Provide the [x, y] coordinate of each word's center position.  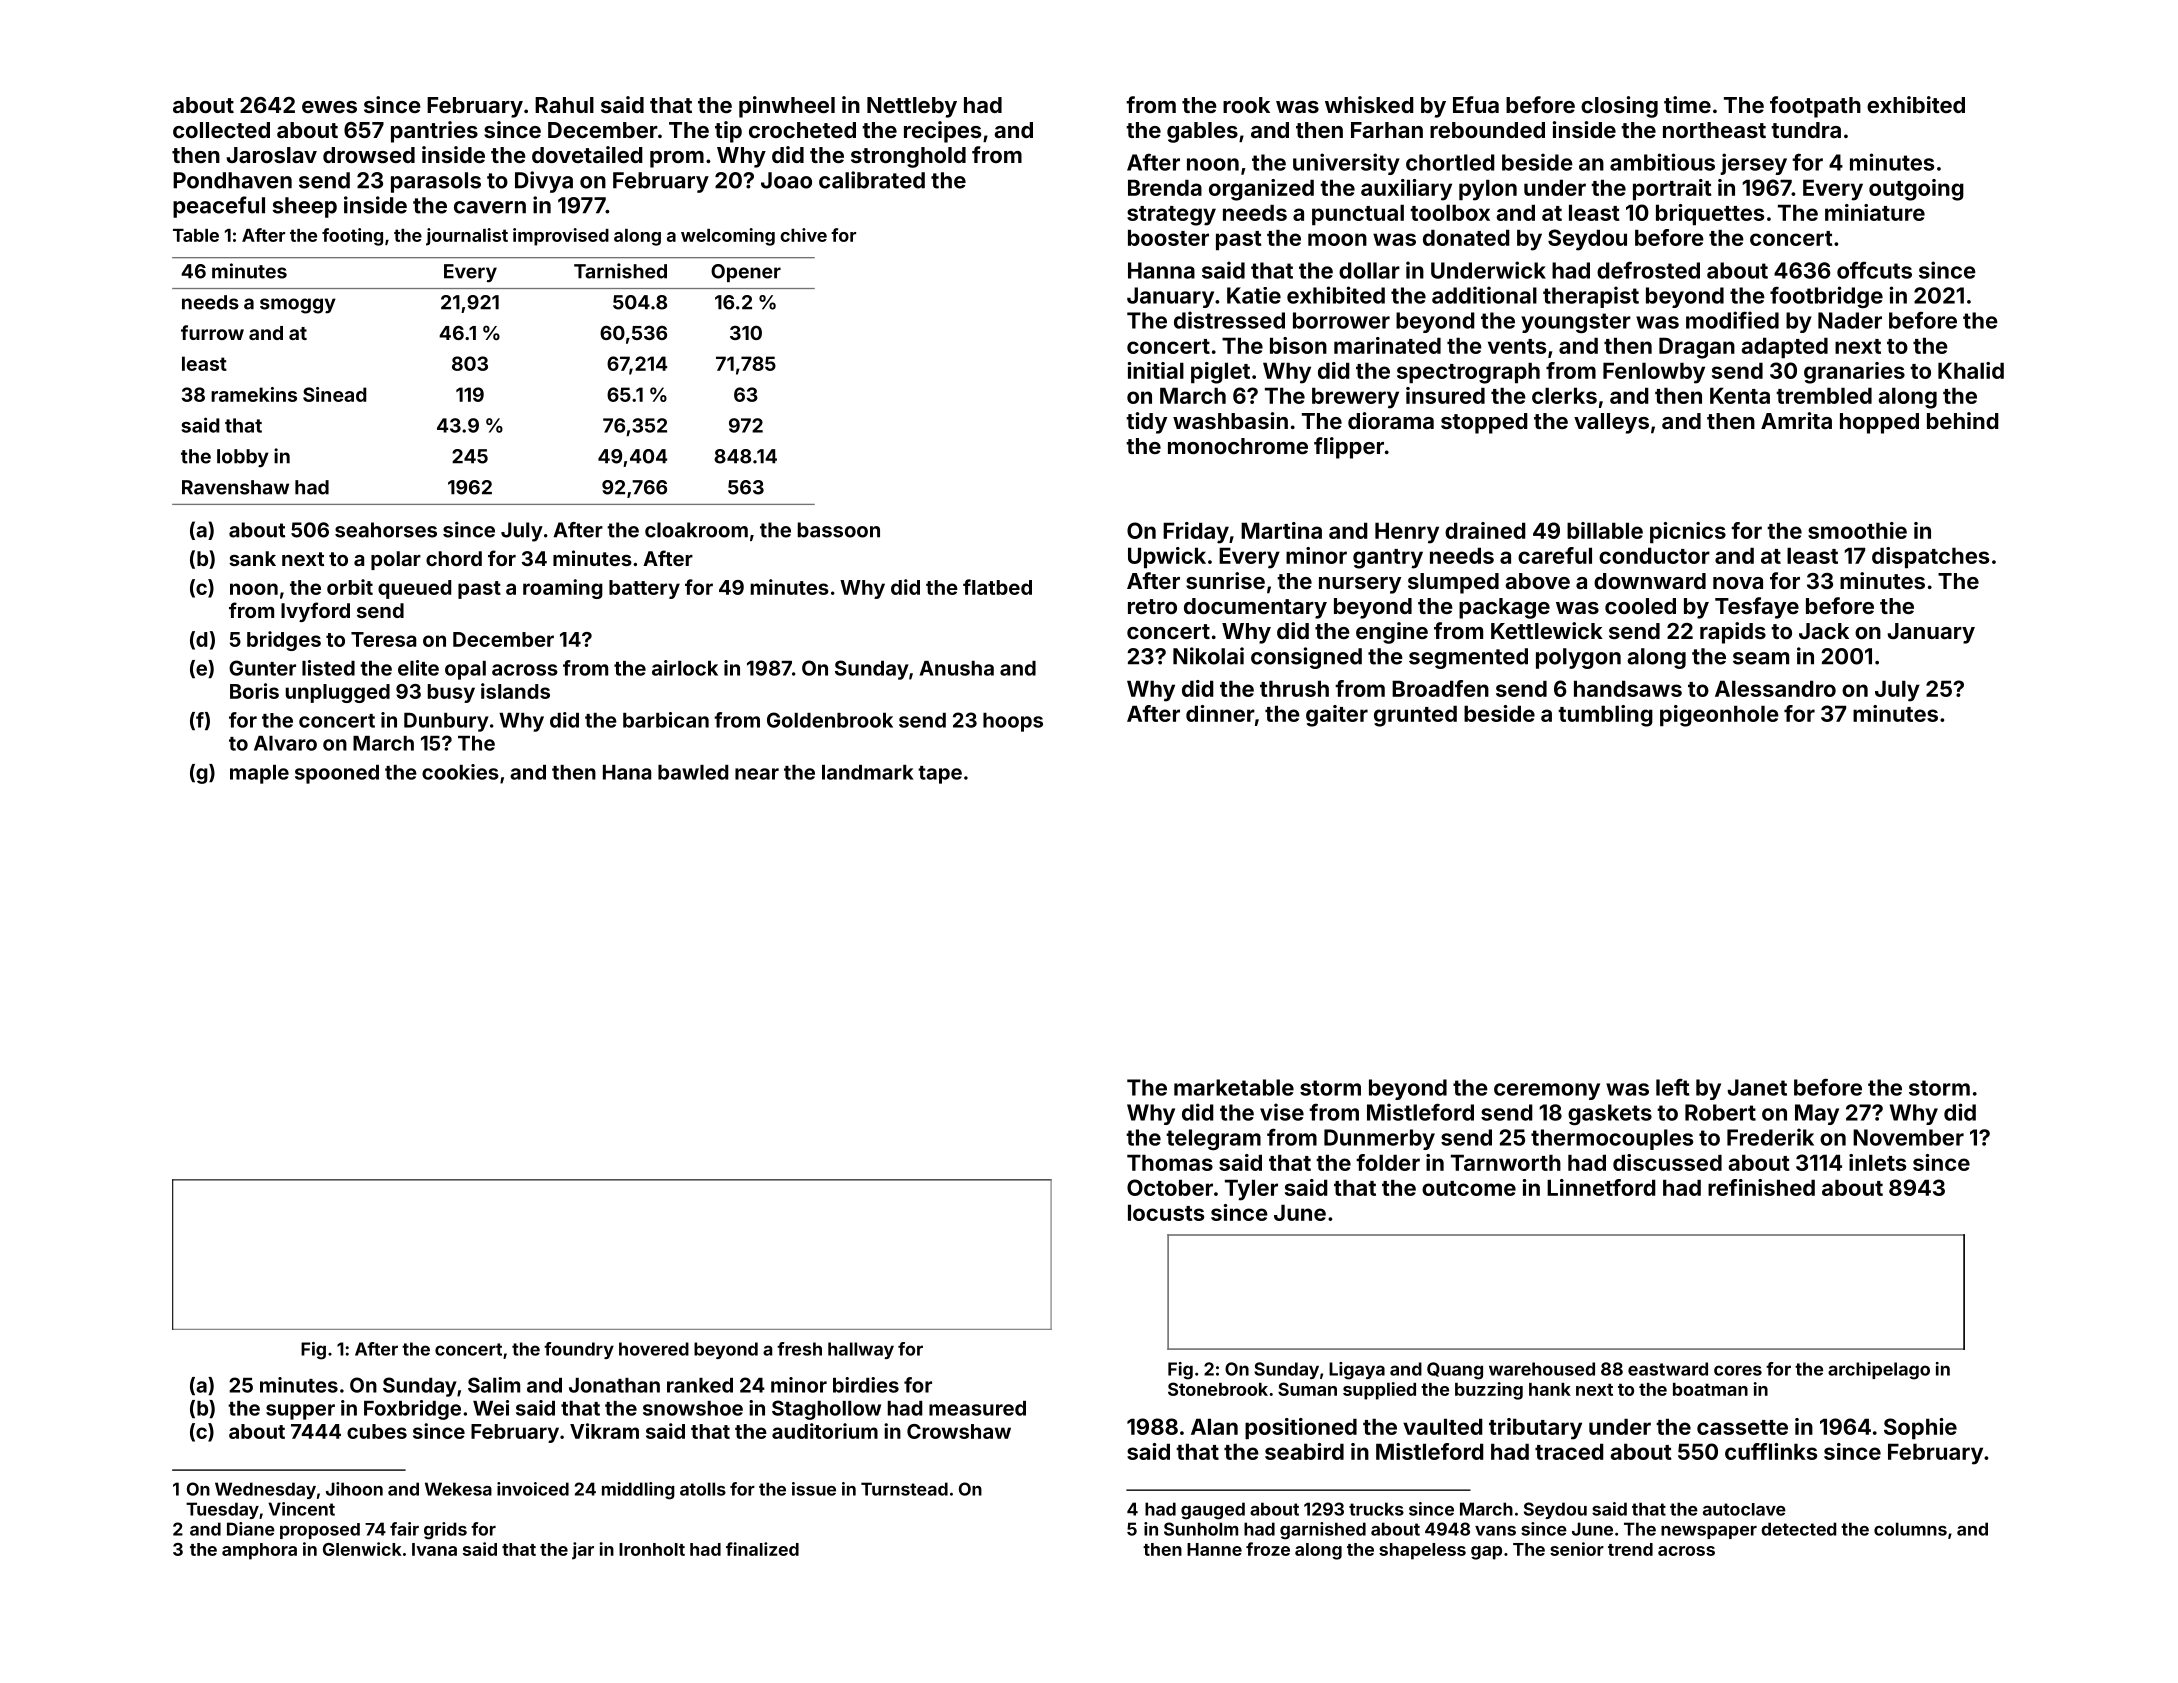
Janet [1757, 1087]
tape [940, 775]
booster [1168, 237]
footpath [1815, 107]
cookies [460, 772]
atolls [703, 1489]
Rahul [564, 105]
